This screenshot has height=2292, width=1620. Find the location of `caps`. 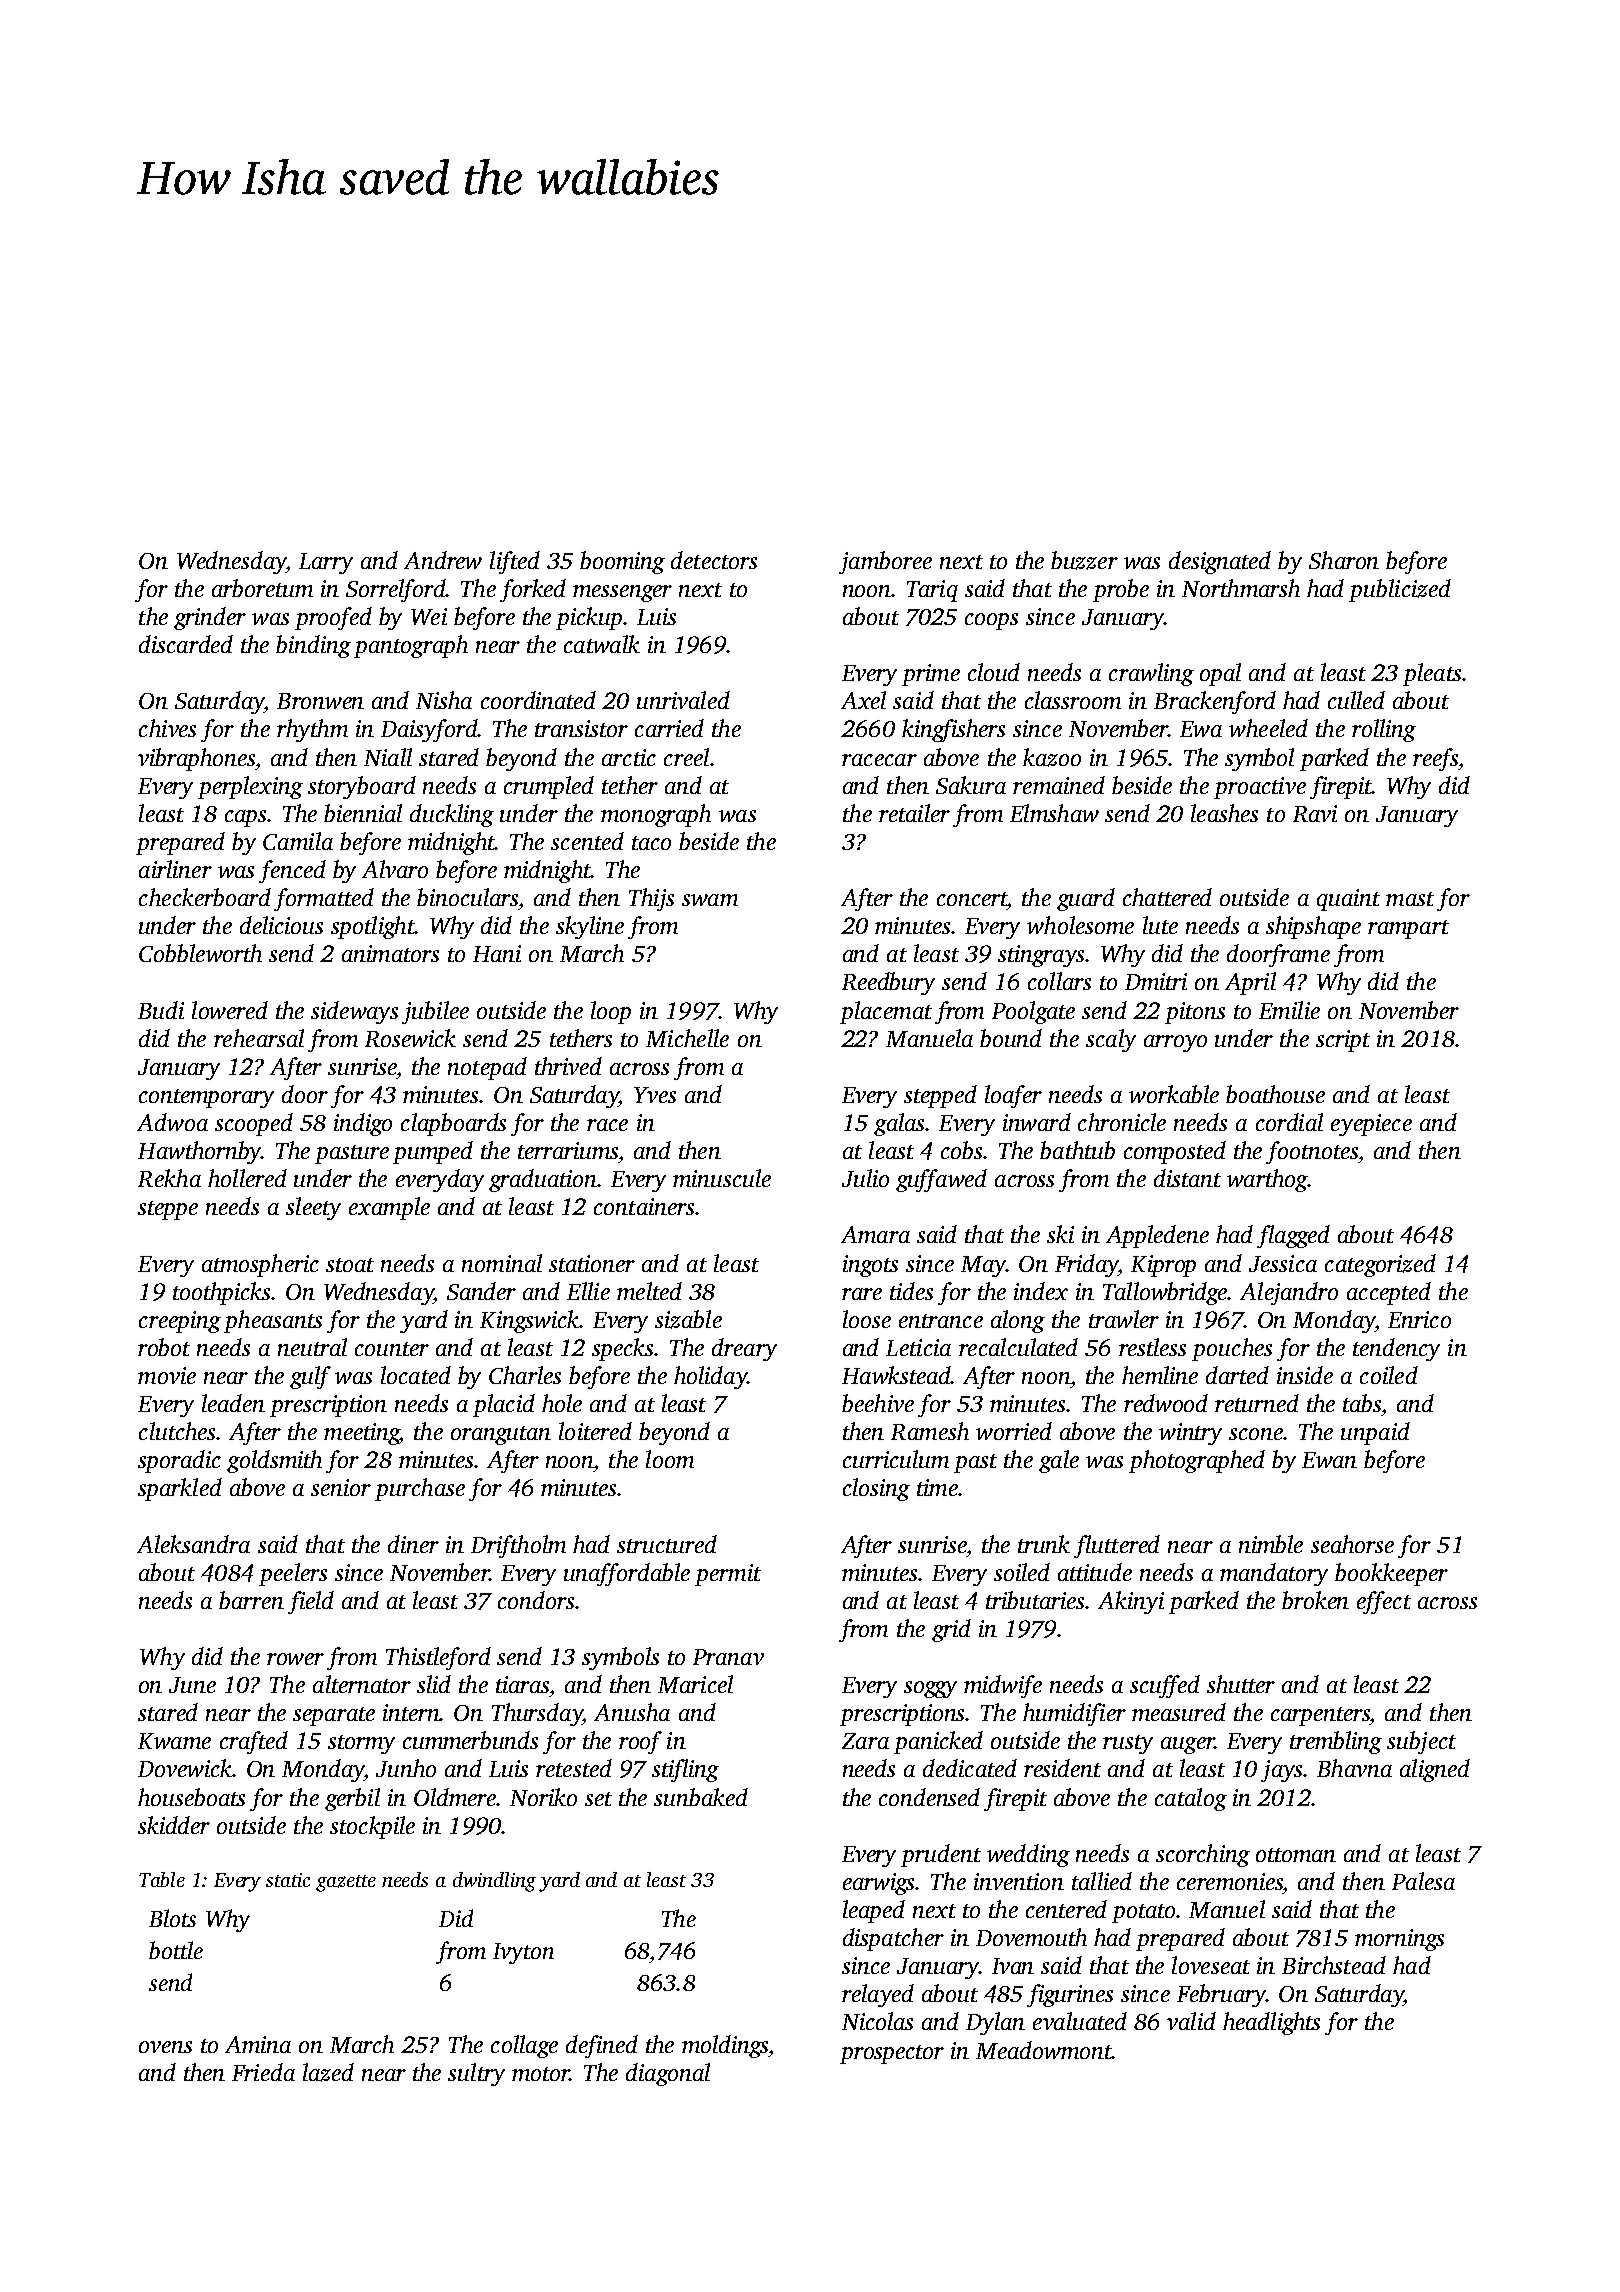

caps is located at coordinates (245, 818).
